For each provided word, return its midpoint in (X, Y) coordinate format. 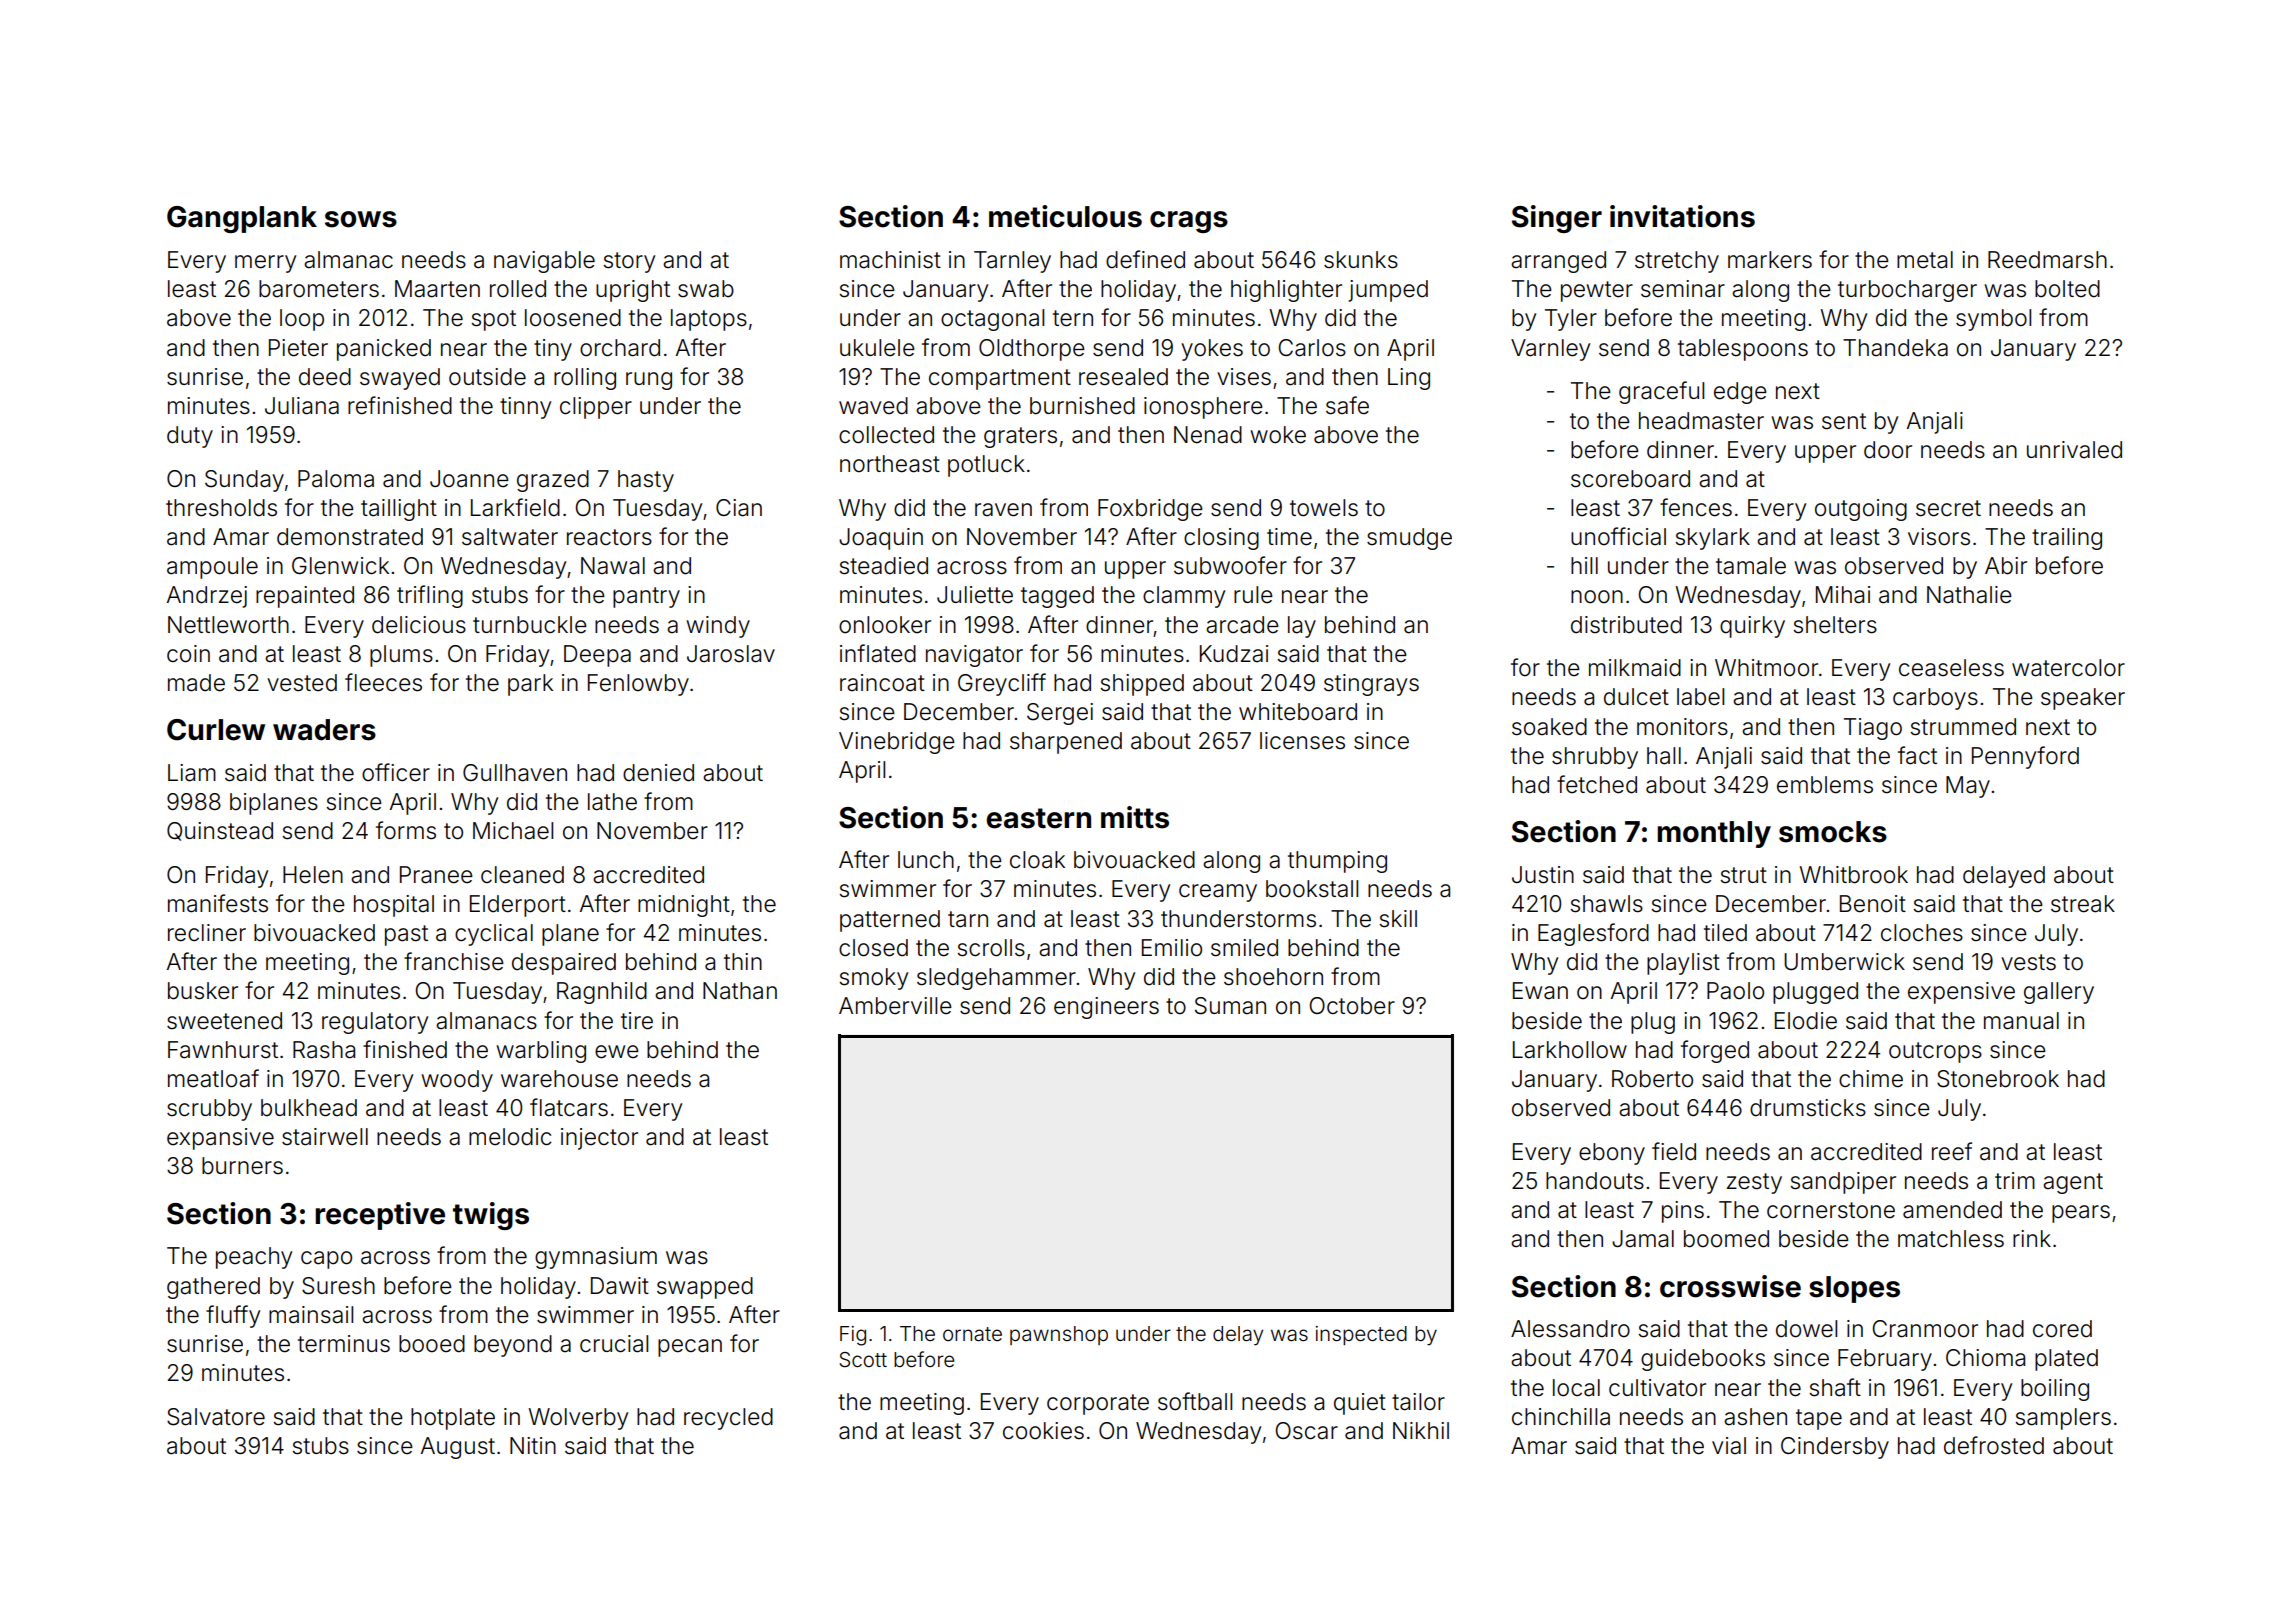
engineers (1106, 1008)
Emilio (1172, 948)
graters (1020, 437)
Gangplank (242, 219)
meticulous (1065, 216)
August (457, 1448)
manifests (218, 903)
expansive (220, 1139)
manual (2021, 1021)
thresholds (221, 508)
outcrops (1935, 1052)
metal (1925, 260)
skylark (1712, 539)
